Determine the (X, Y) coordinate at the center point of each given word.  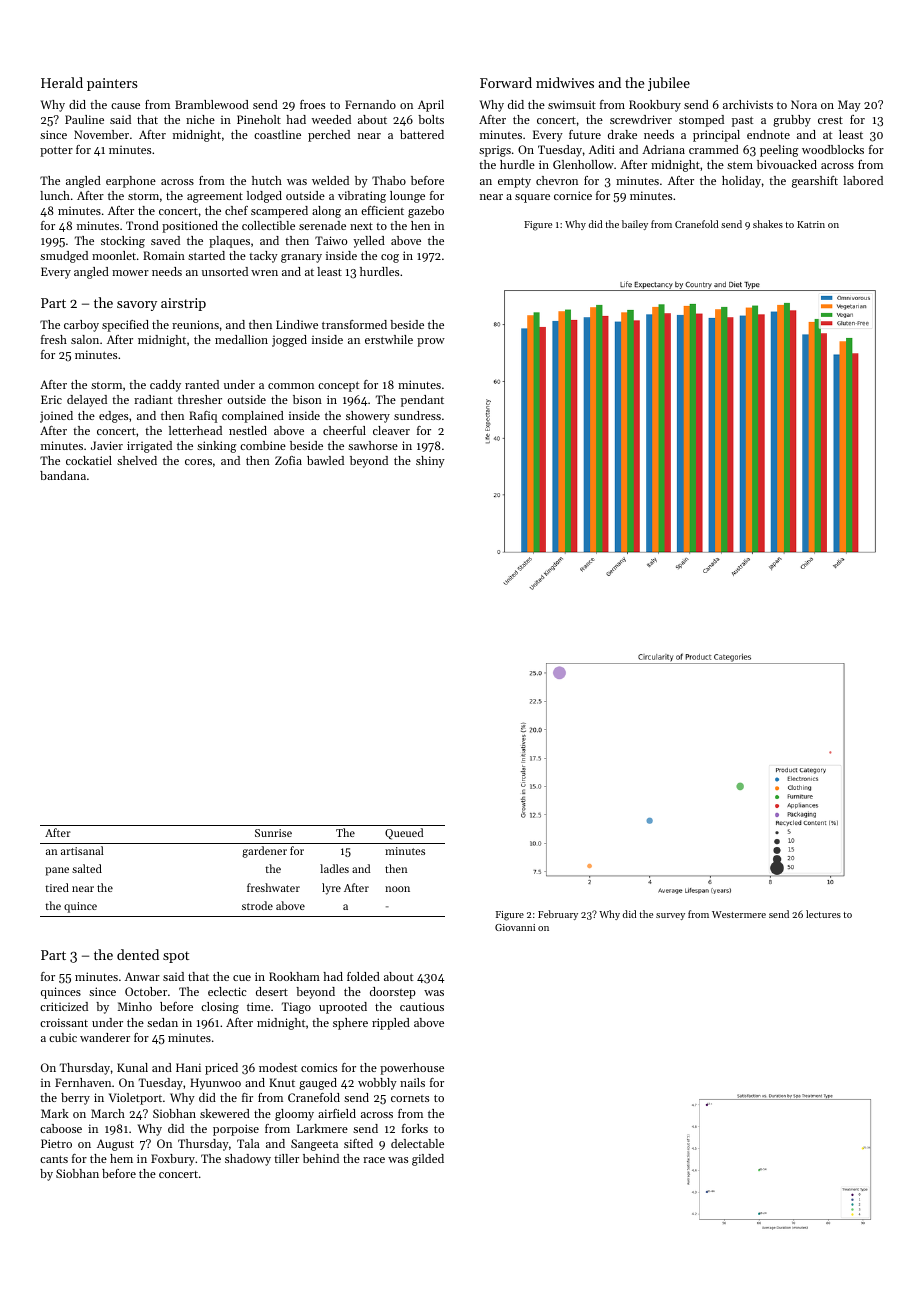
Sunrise (273, 833)
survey (670, 916)
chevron (557, 180)
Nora (804, 104)
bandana (63, 475)
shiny (430, 462)
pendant (422, 401)
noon (397, 889)
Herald (62, 82)
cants (54, 1159)
